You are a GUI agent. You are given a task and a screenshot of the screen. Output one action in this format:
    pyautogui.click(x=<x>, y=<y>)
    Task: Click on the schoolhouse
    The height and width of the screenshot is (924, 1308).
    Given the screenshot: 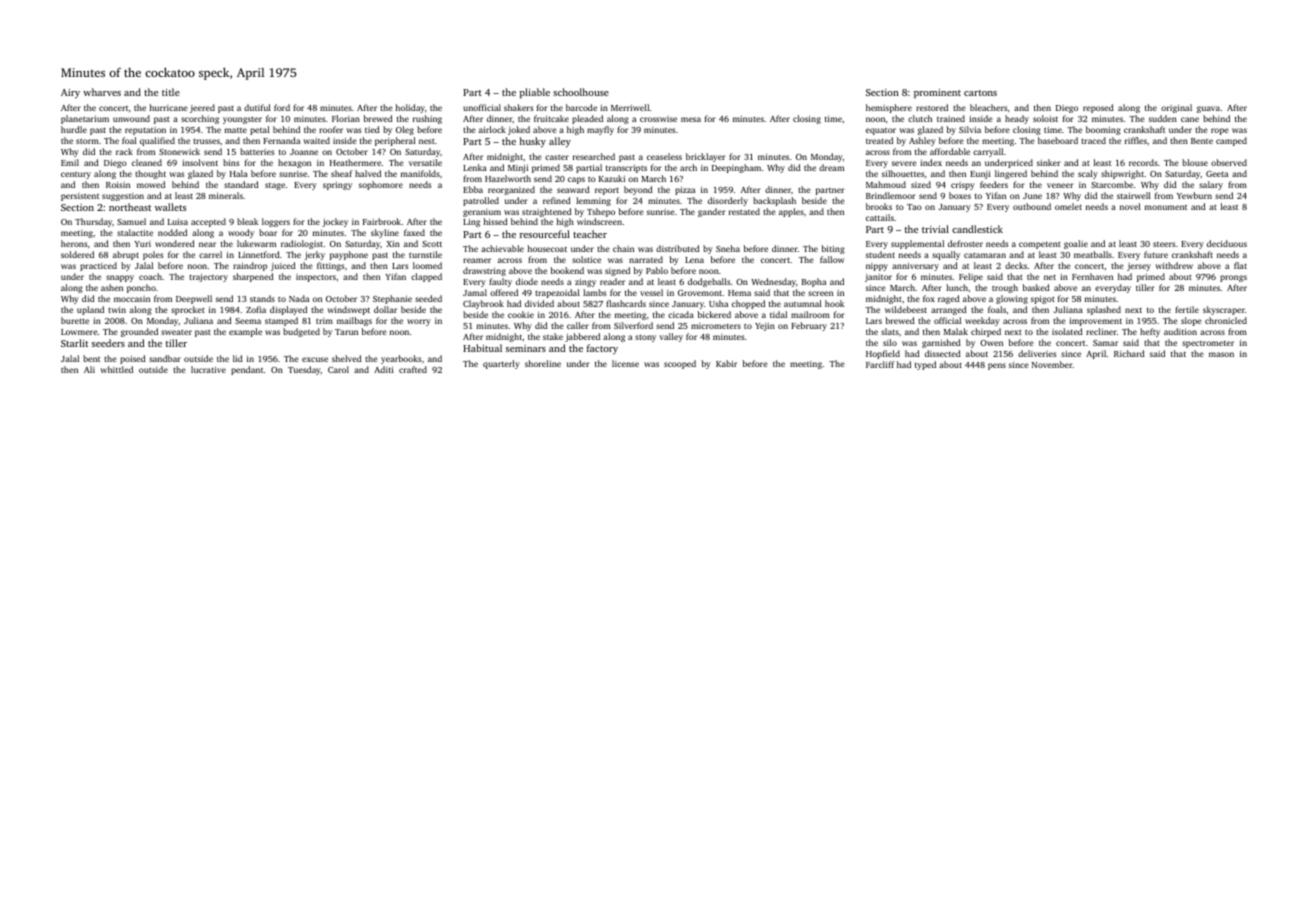 What is the action you would take?
    pyautogui.click(x=581, y=92)
